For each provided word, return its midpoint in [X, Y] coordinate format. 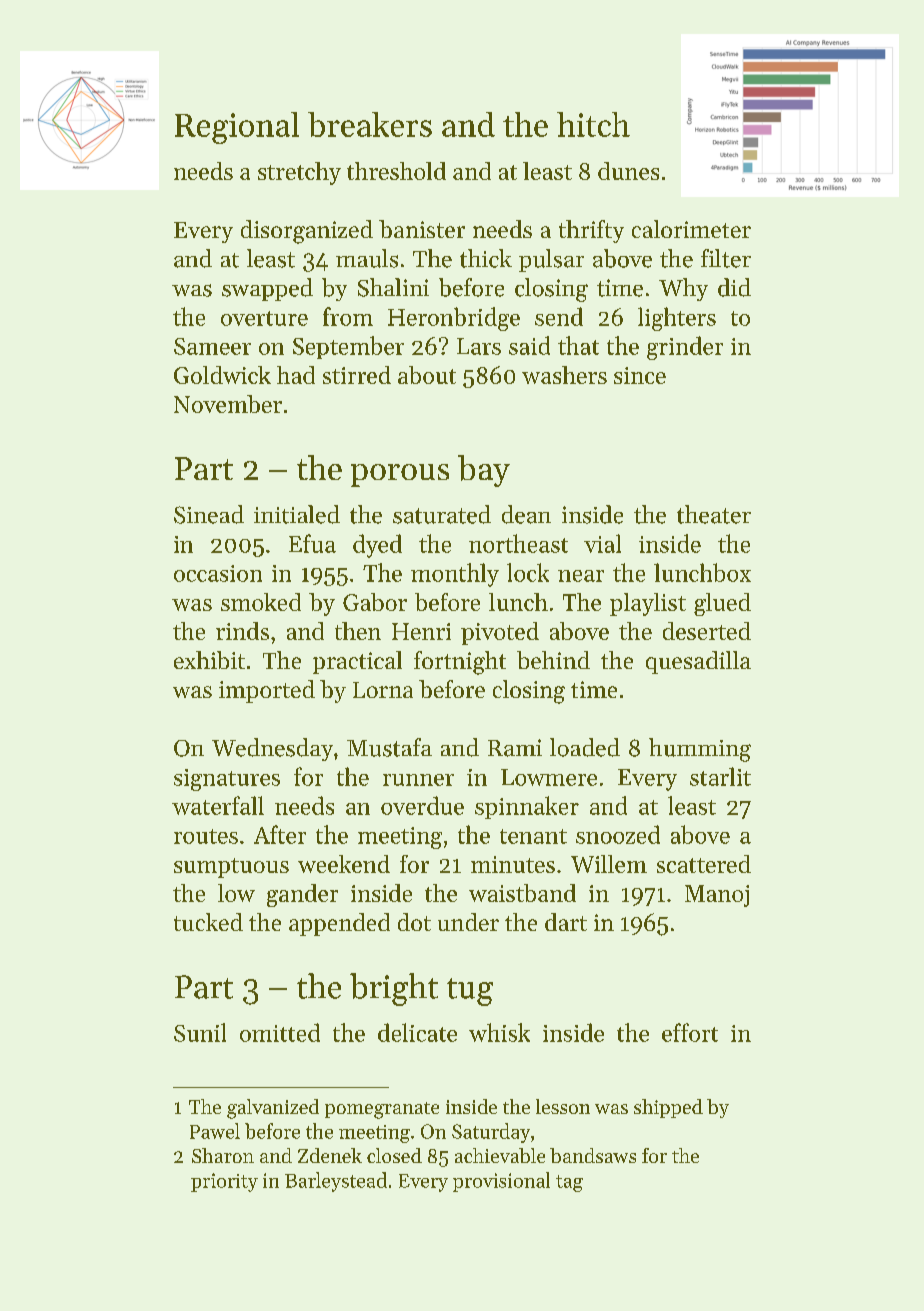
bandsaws [593, 1155]
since [640, 375]
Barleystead [336, 1182]
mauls [367, 258]
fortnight [460, 663]
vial [602, 543]
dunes [628, 171]
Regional [237, 128]
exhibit [209, 660]
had [296, 375]
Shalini [393, 287]
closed [394, 1155]
